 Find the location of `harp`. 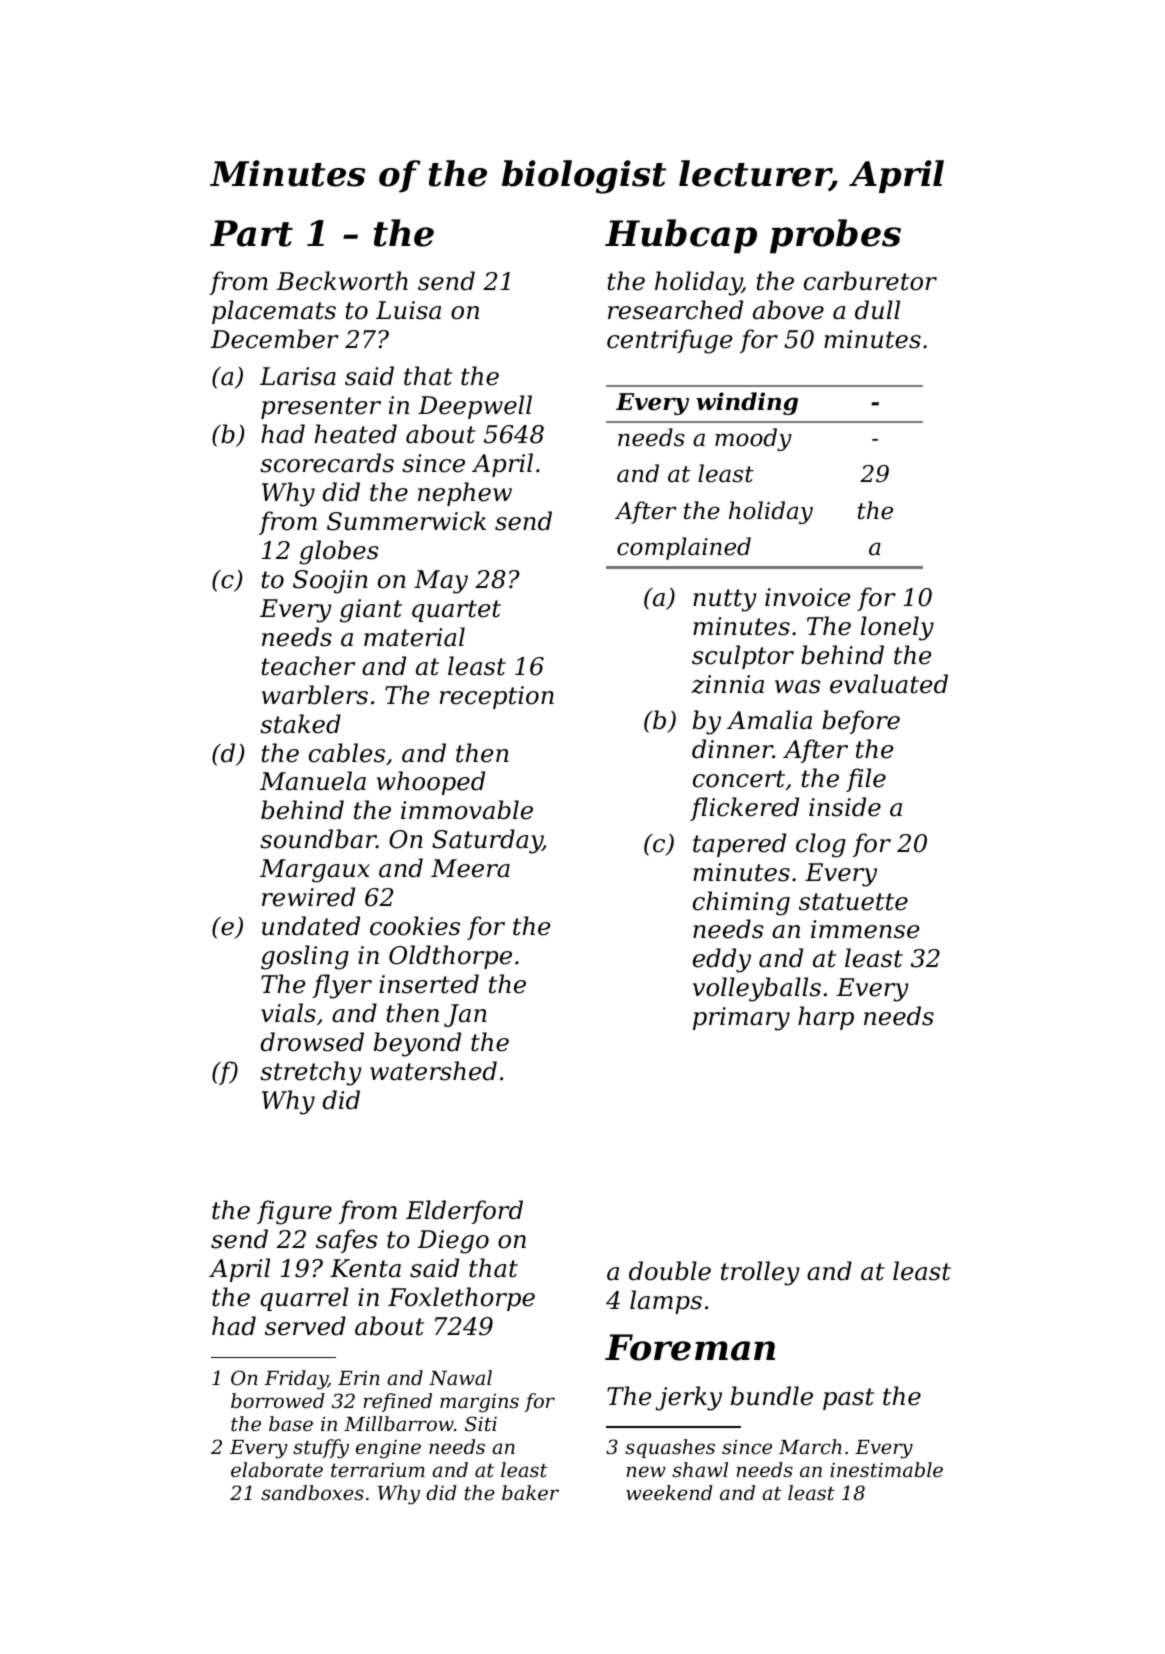

harp is located at coordinates (826, 1018).
